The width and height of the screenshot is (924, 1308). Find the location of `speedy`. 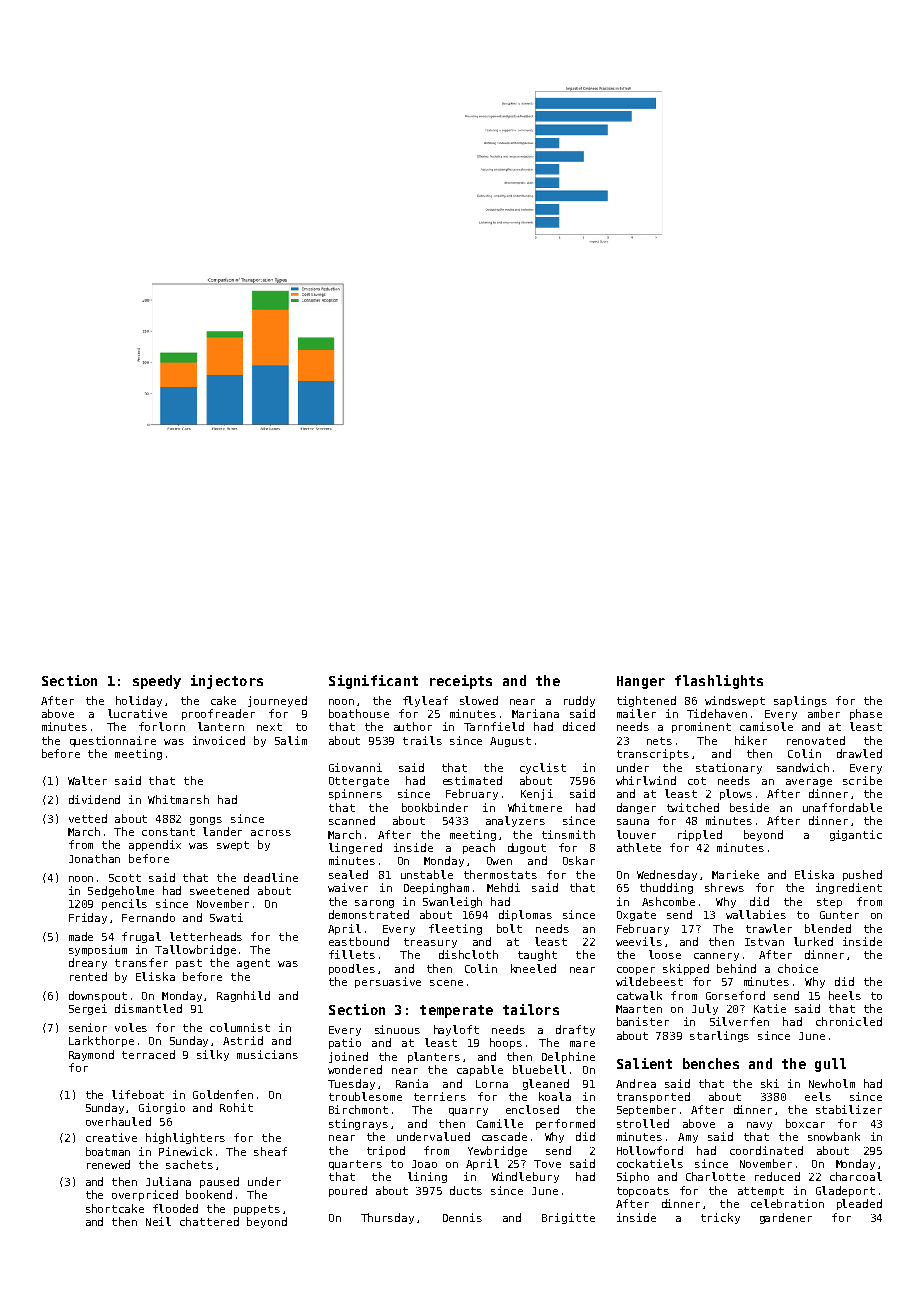

speedy is located at coordinates (157, 682).
